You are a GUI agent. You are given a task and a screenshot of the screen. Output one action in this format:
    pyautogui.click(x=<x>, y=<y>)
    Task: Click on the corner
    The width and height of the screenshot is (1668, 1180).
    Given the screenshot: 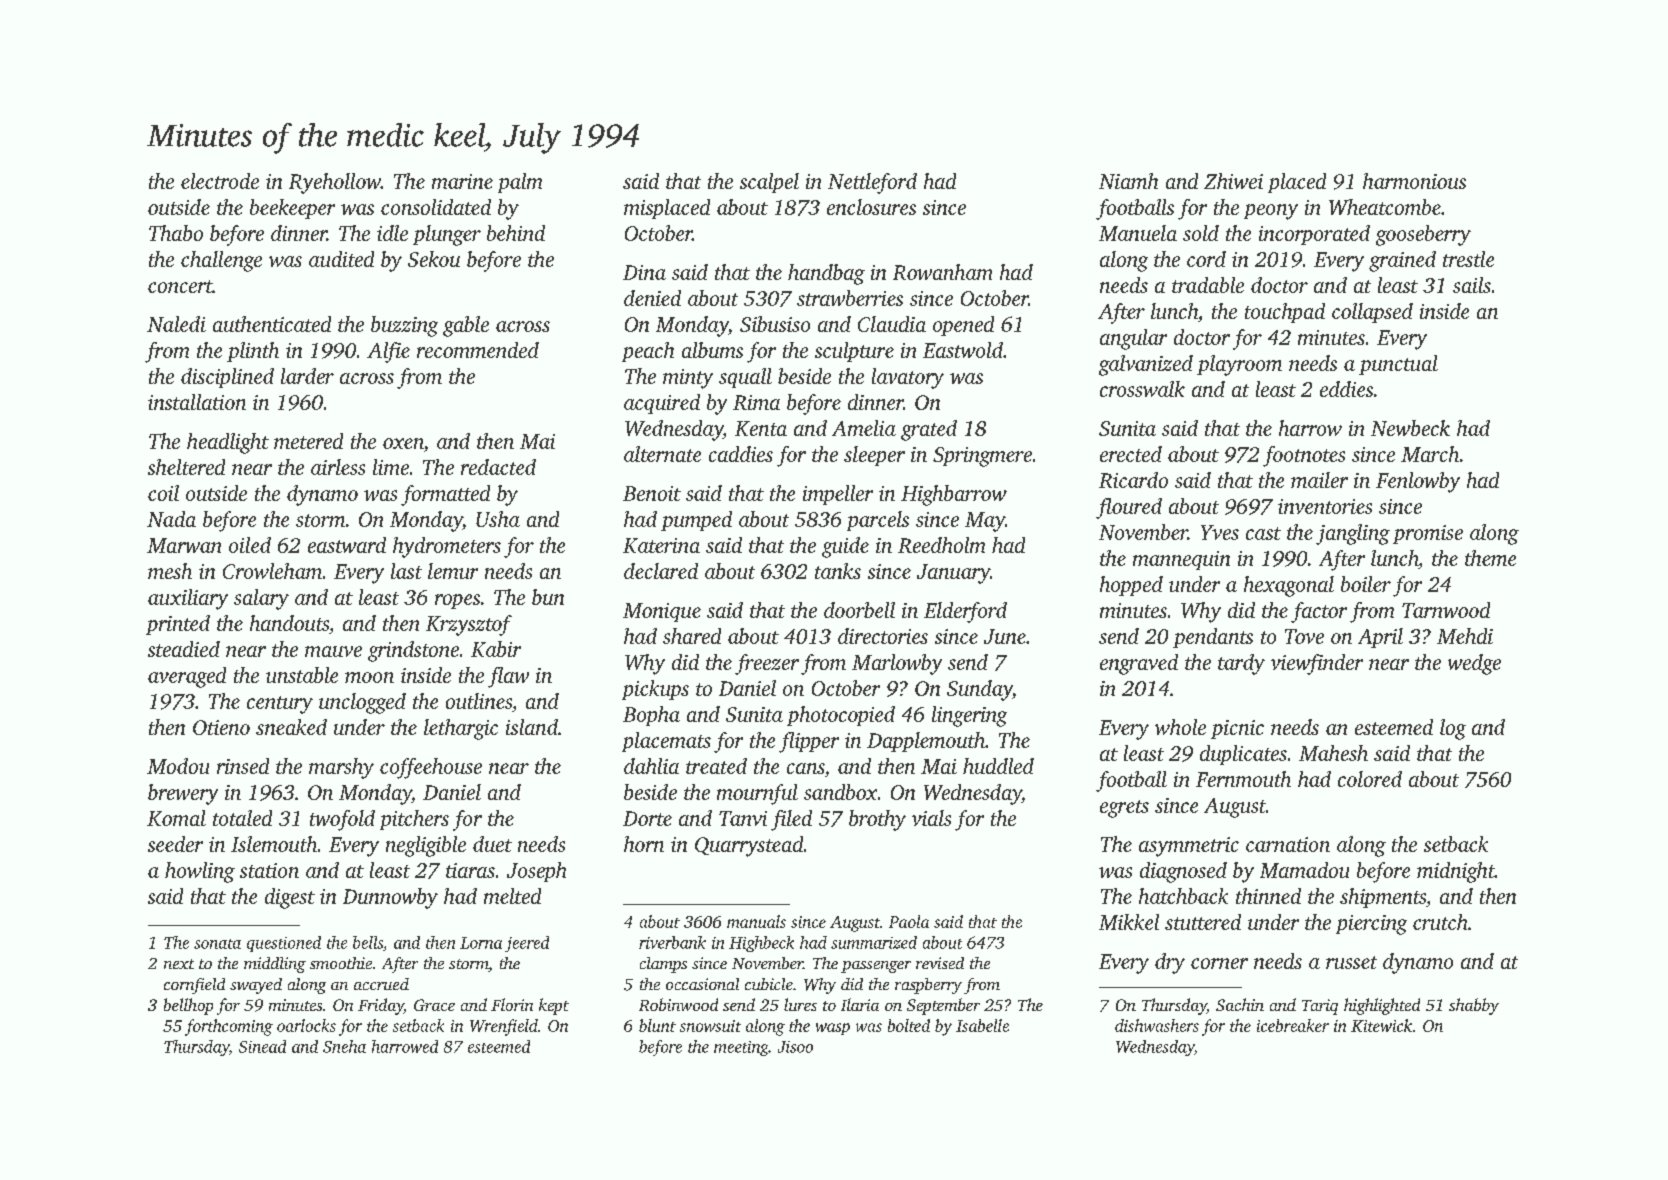 What is the action you would take?
    pyautogui.click(x=1219, y=963)
